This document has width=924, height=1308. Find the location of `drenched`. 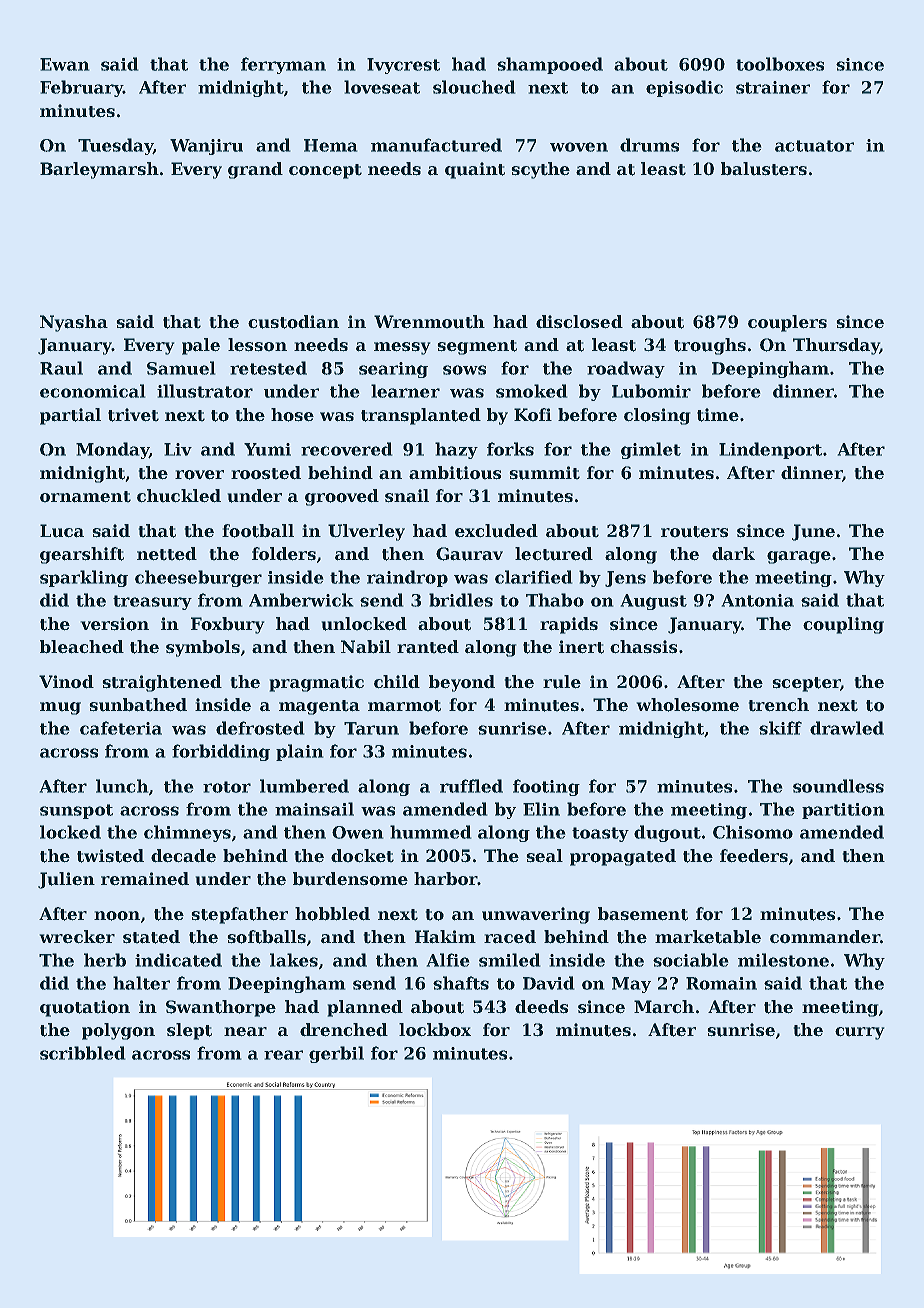

drenched is located at coordinates (344, 1029).
